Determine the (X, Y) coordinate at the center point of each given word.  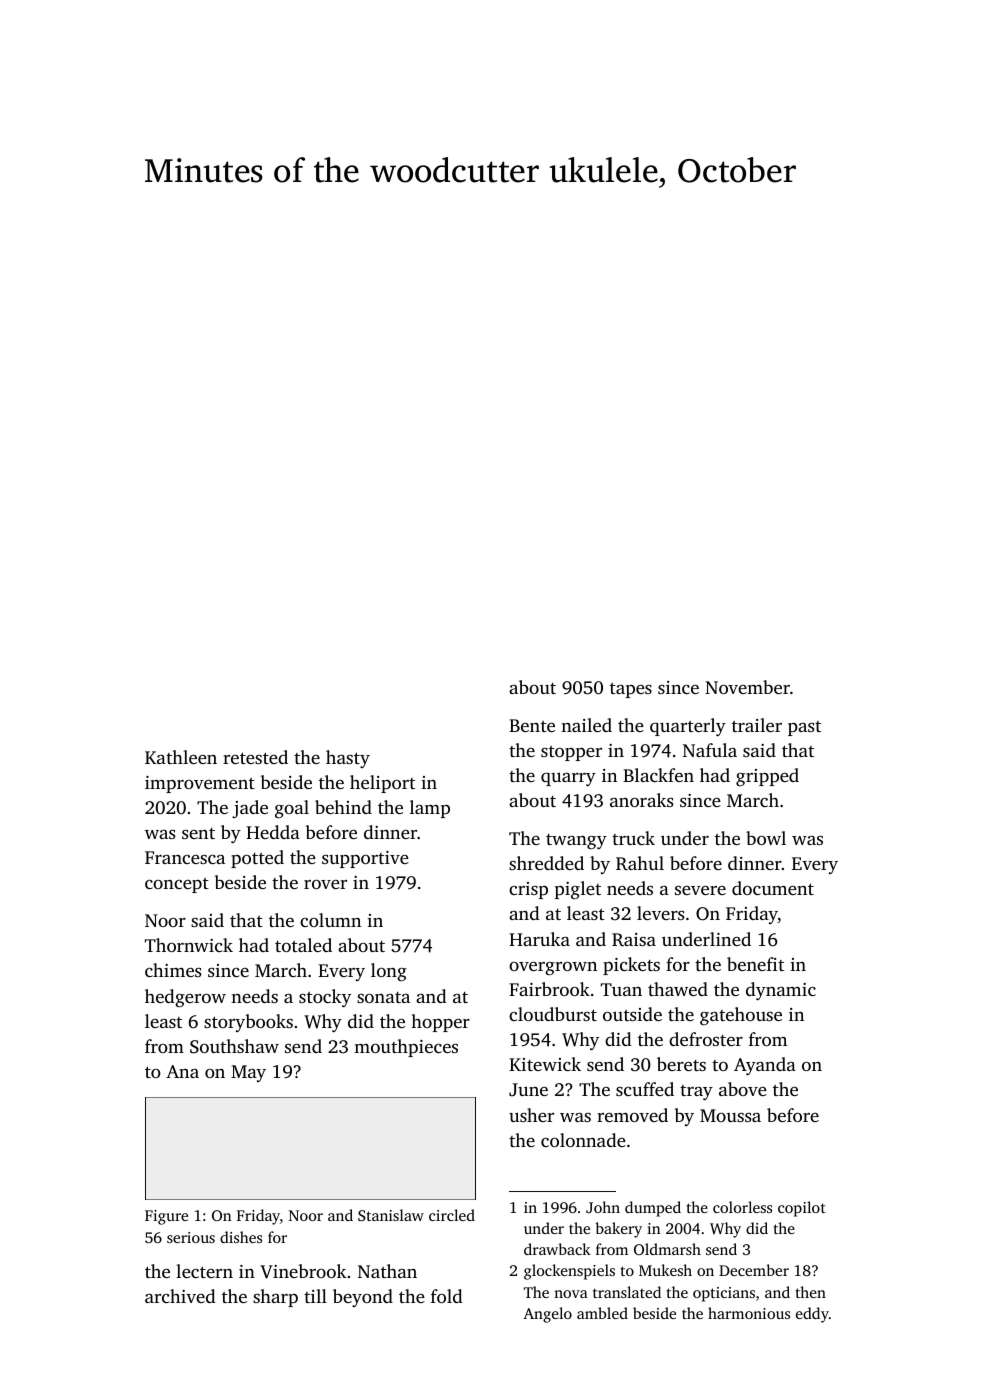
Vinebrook (303, 1271)
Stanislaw (391, 1215)
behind (343, 807)
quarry (568, 779)
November (747, 687)
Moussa (730, 1115)
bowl (766, 838)
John (603, 1207)
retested (255, 757)
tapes (631, 690)
